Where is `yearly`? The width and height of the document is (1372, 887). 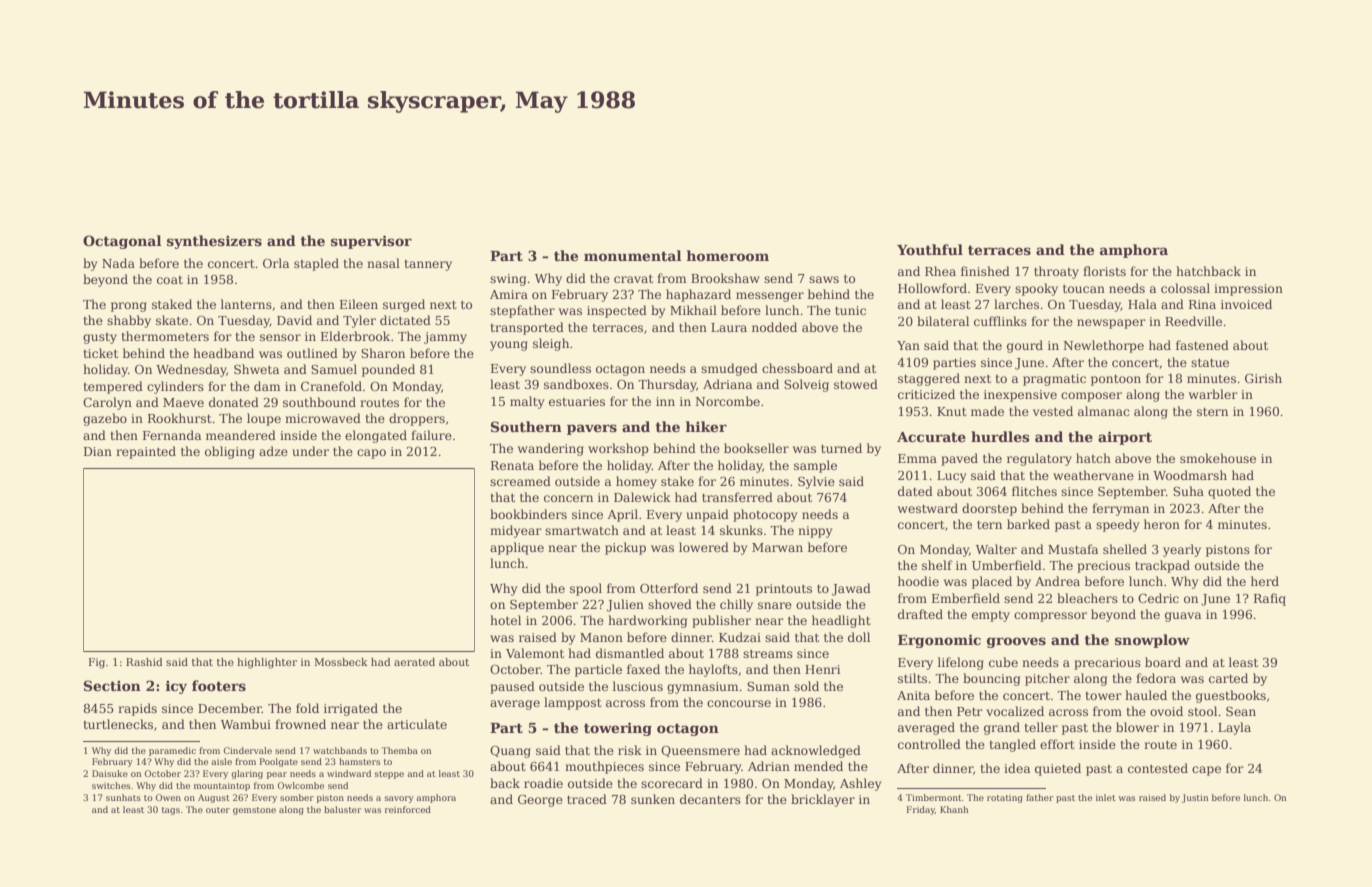
yearly is located at coordinates (1182, 550).
